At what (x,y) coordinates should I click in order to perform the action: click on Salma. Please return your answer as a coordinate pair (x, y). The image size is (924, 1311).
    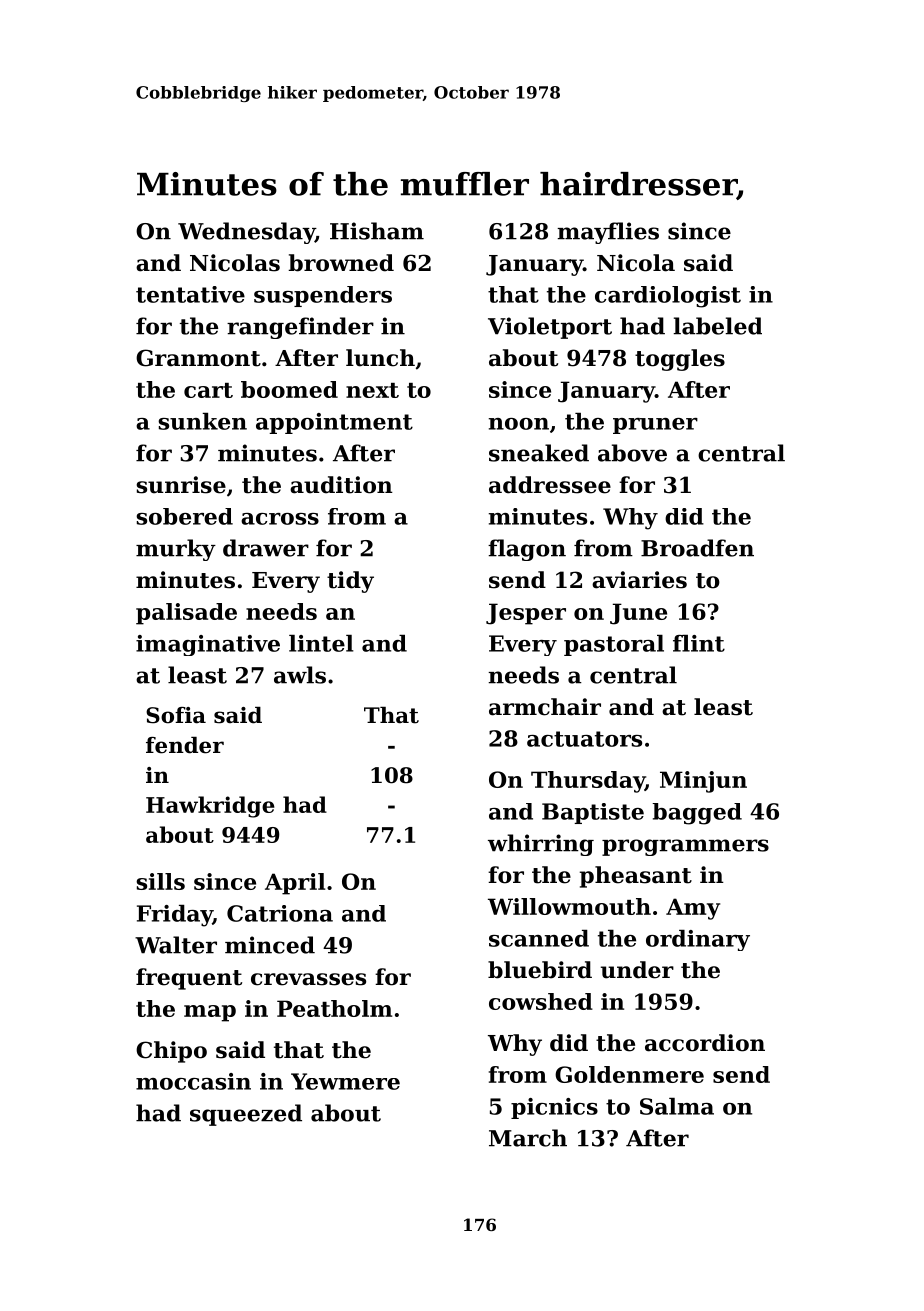
    Looking at the image, I should click on (677, 1106).
